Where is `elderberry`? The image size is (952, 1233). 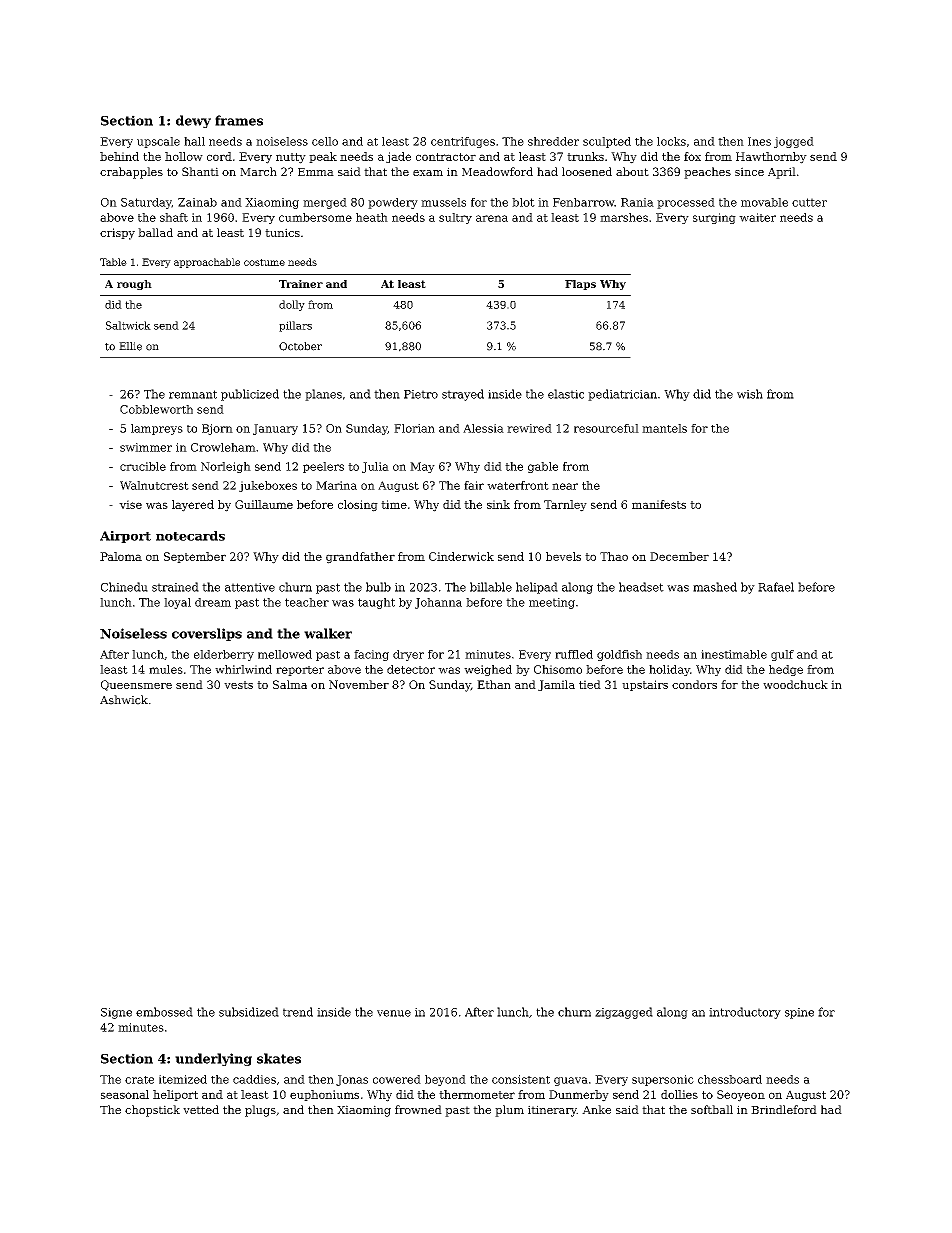
elderberry is located at coordinates (224, 655).
